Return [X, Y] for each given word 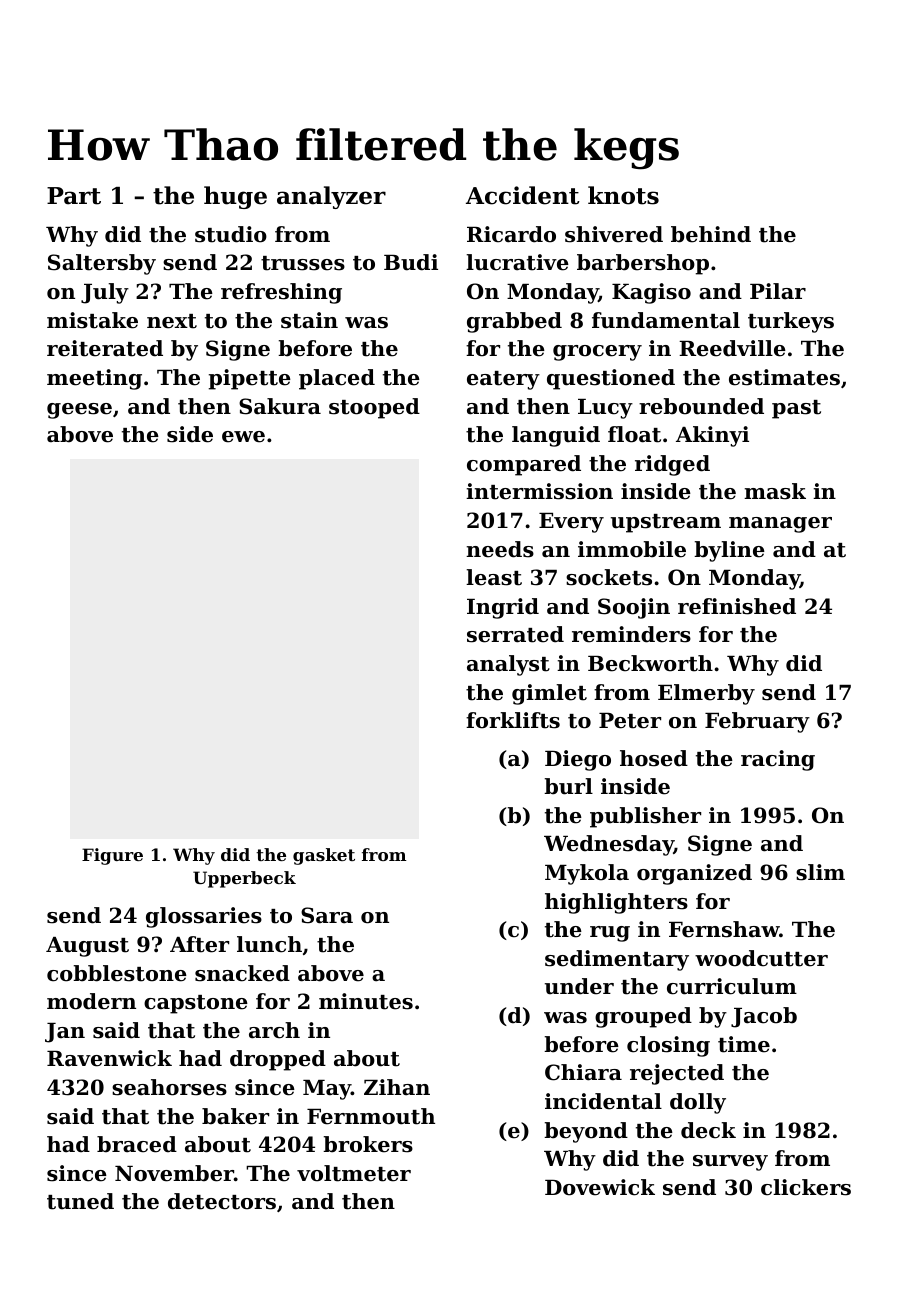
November [174, 1173]
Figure [112, 856]
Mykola [587, 874]
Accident [523, 195]
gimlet [549, 694]
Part [74, 196]
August [87, 947]
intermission [539, 491]
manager [780, 525]
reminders [631, 634]
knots [623, 195]
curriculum [732, 986]
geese [79, 411]
